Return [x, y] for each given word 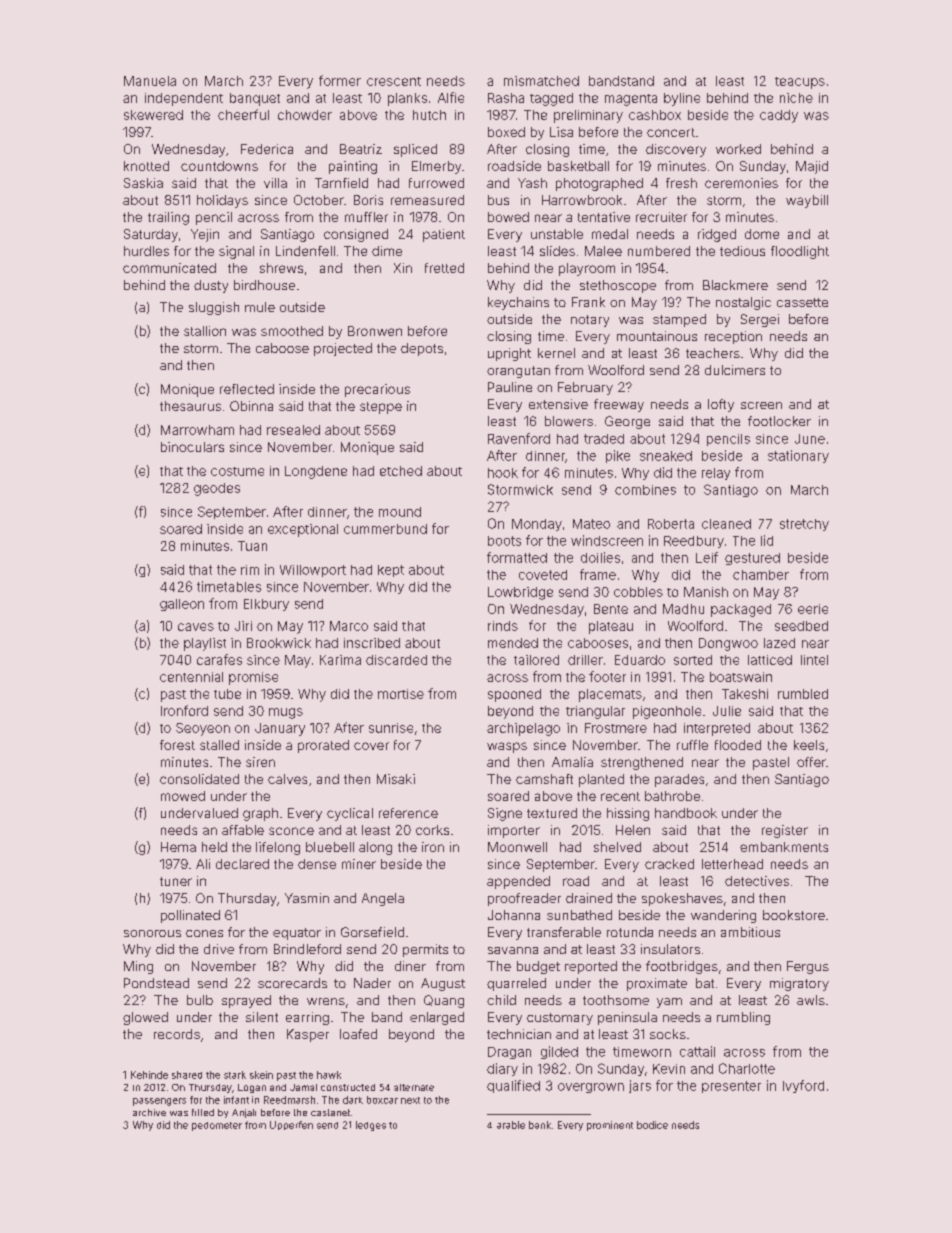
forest [177, 745]
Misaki [396, 779]
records [177, 1034]
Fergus [808, 967]
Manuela [150, 81]
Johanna [514, 915]
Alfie [451, 97]
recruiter [661, 217]
